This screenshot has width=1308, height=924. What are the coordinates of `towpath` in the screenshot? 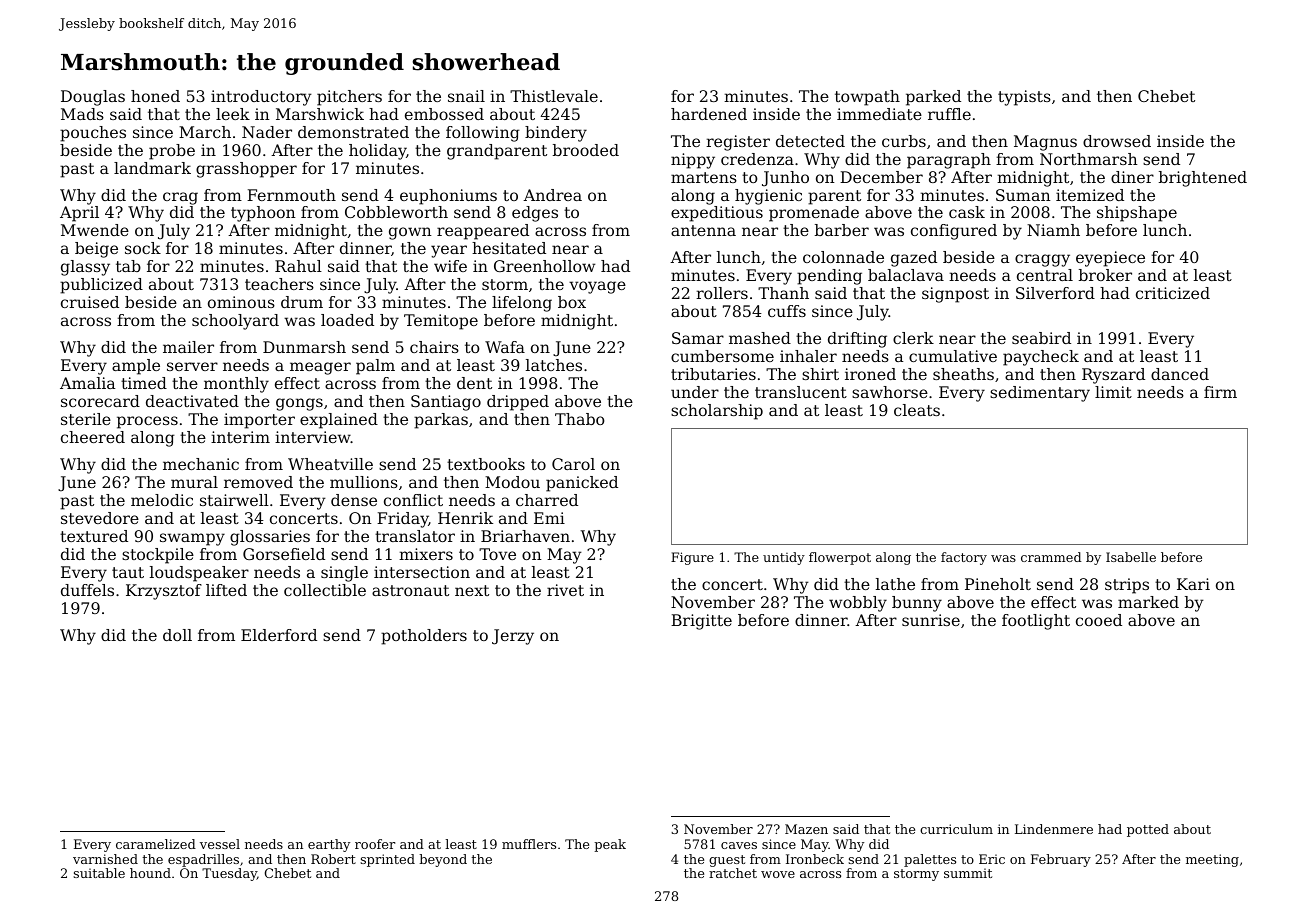 It's located at (867, 98).
